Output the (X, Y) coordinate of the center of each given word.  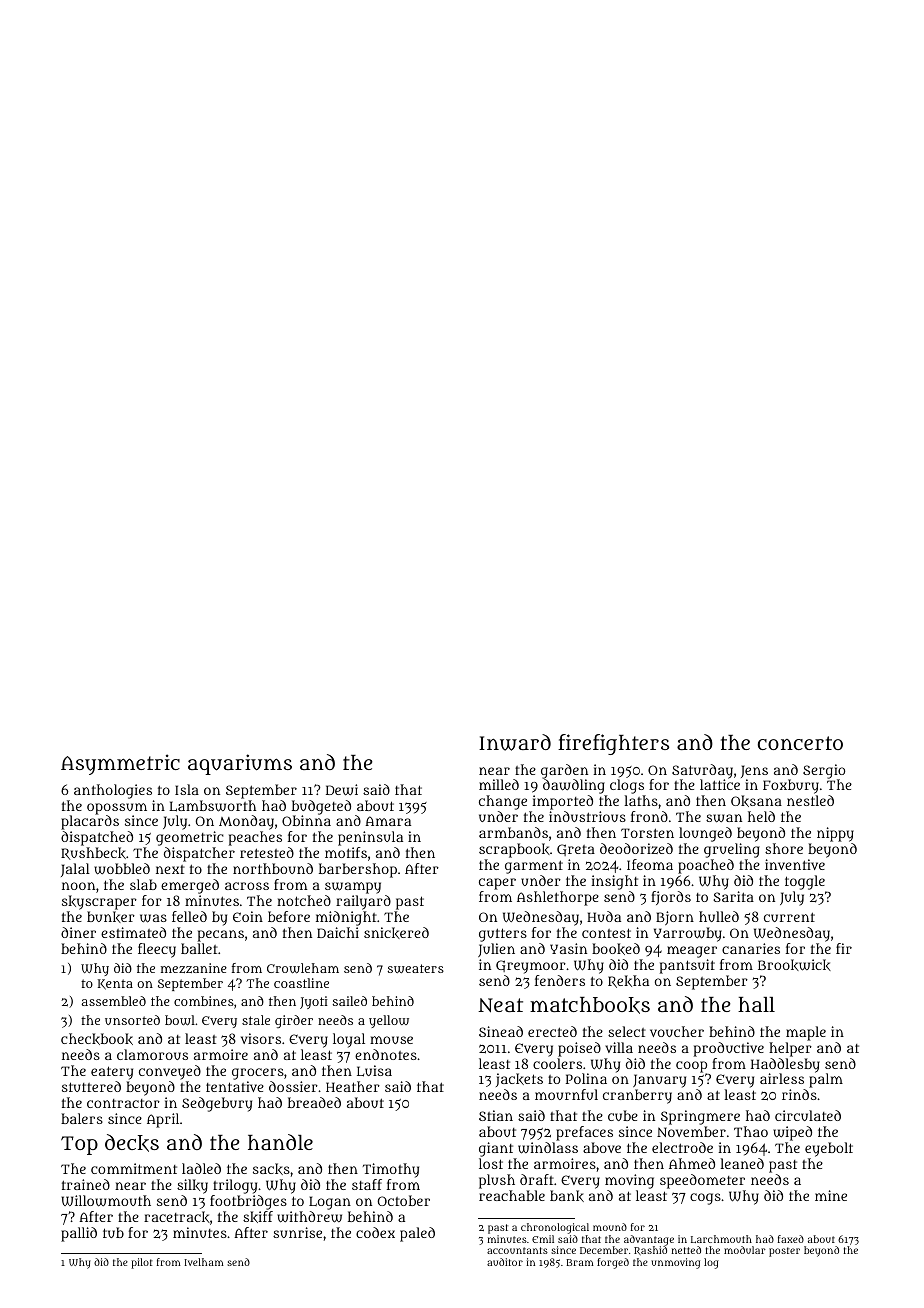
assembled (113, 1001)
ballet (199, 948)
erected (552, 1031)
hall (756, 1004)
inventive (795, 864)
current (789, 917)
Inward (515, 742)
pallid (79, 1234)
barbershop (358, 870)
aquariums (240, 764)
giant (496, 1149)
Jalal (75, 870)
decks (132, 1143)
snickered (396, 933)
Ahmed (692, 1163)
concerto (800, 743)
